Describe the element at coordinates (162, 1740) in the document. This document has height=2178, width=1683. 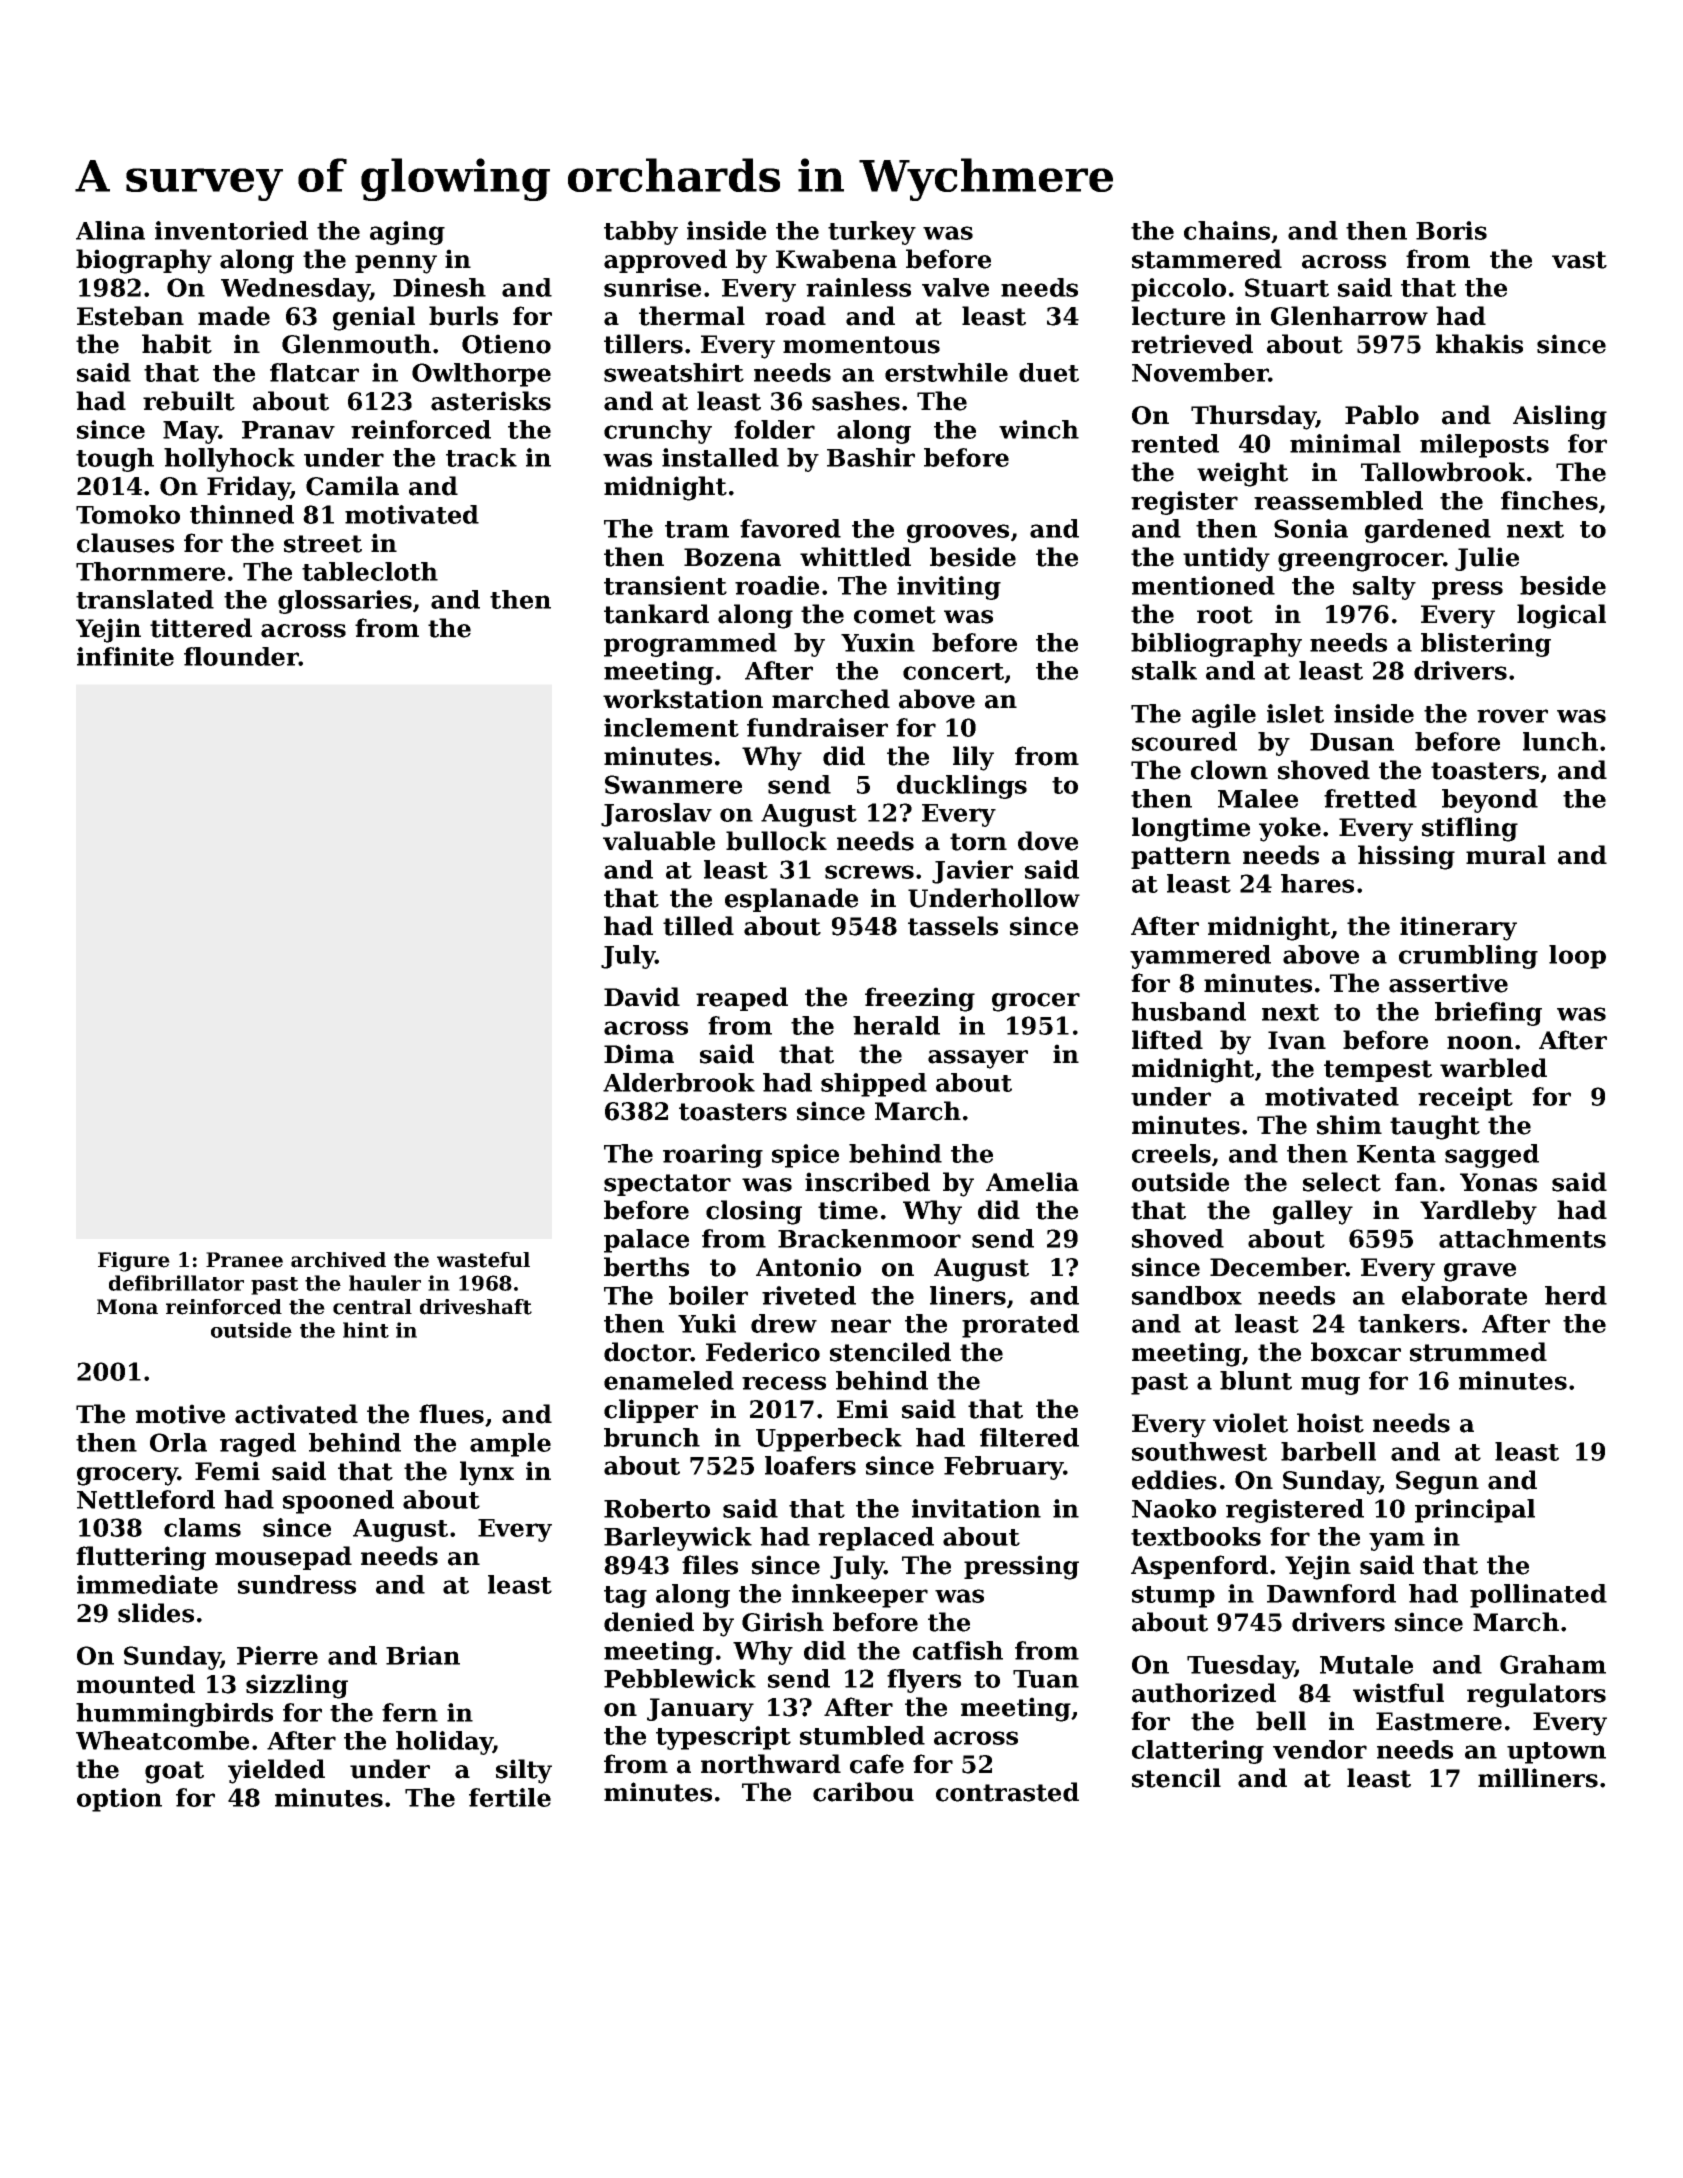
I see `Wheatcombe` at that location.
